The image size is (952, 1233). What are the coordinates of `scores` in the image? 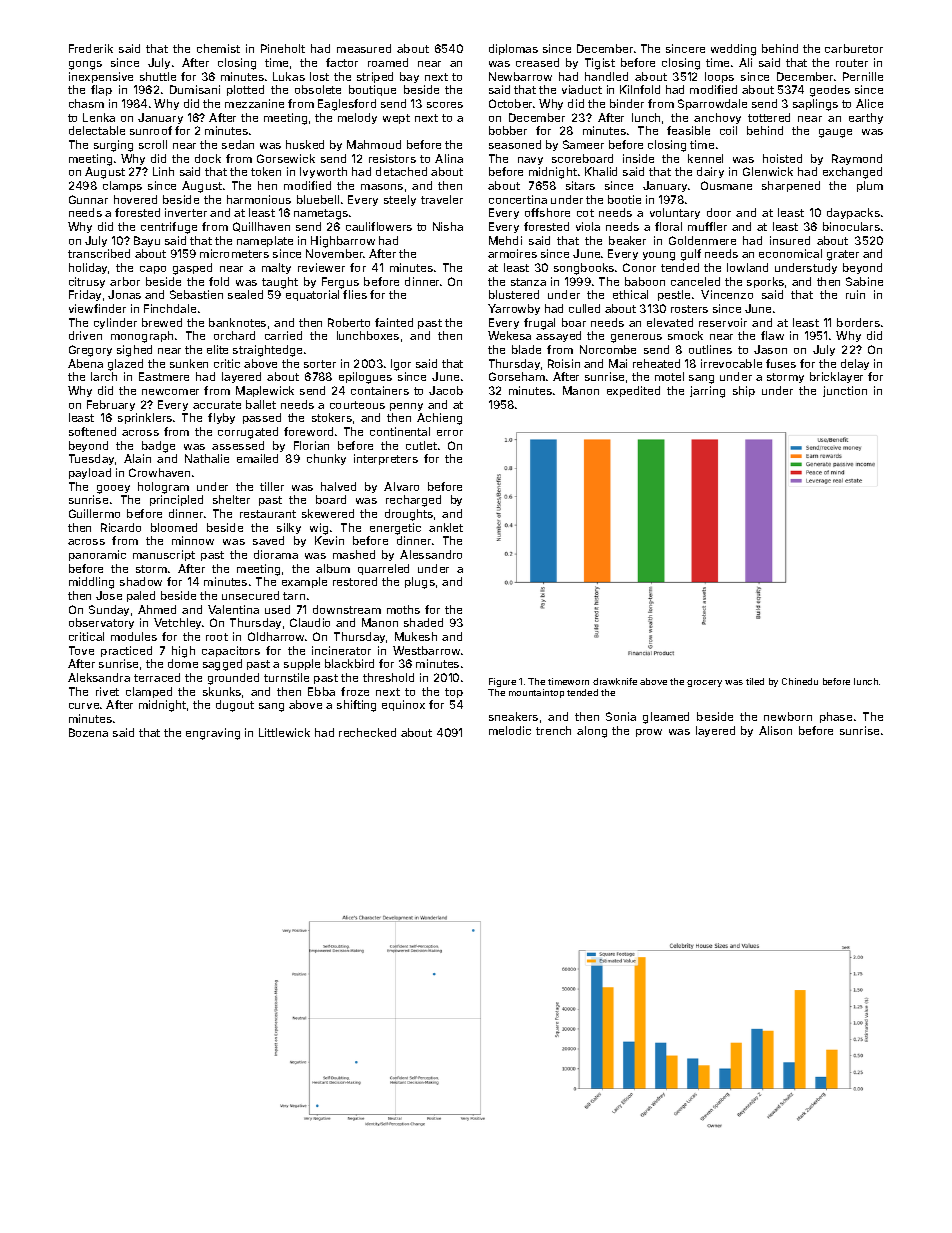 It's located at (445, 105).
